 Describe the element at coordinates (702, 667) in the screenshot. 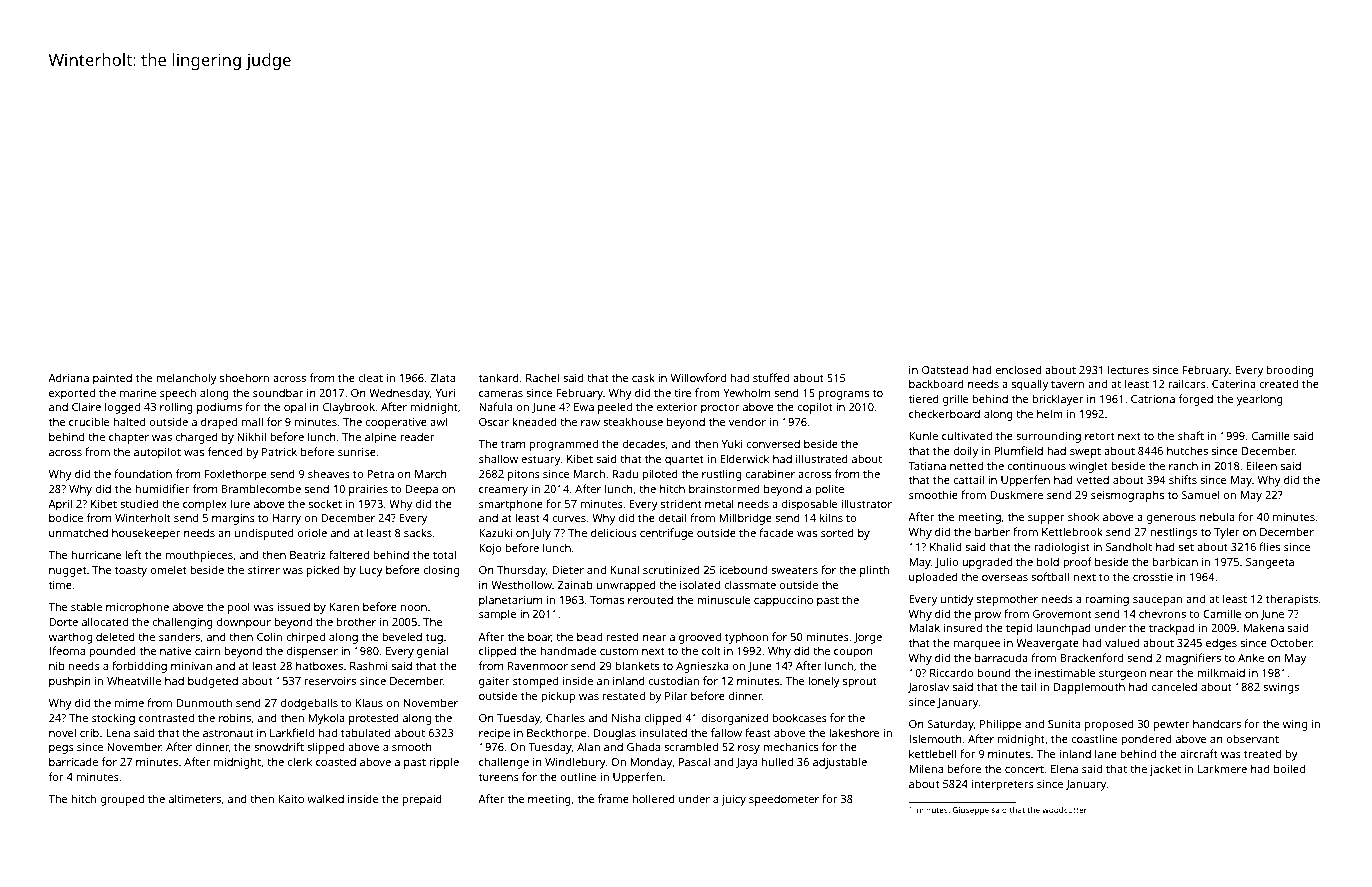

I see `Agnieszka` at that location.
